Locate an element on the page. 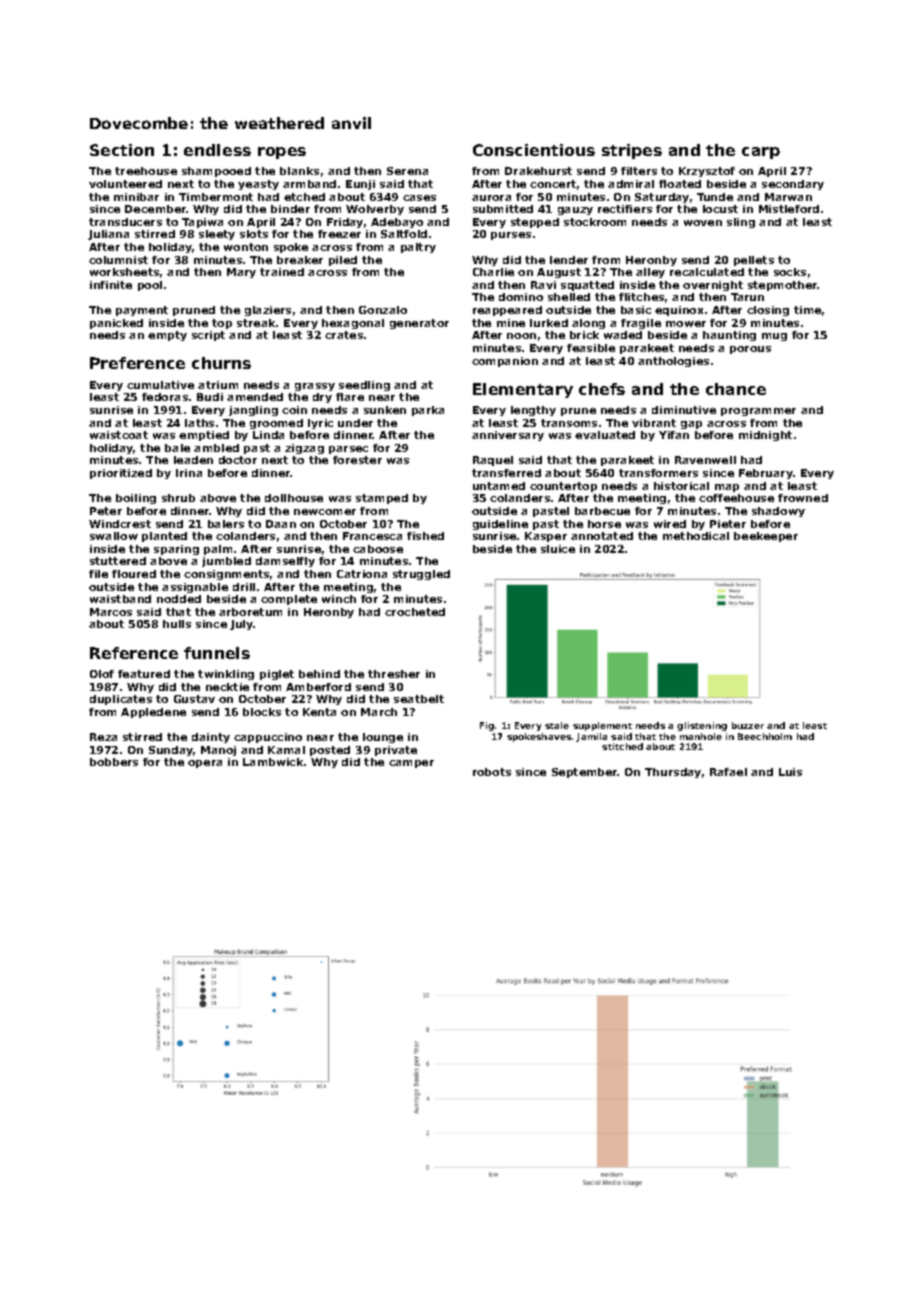 The width and height of the page is (924, 1308). Olof is located at coordinates (102, 674).
